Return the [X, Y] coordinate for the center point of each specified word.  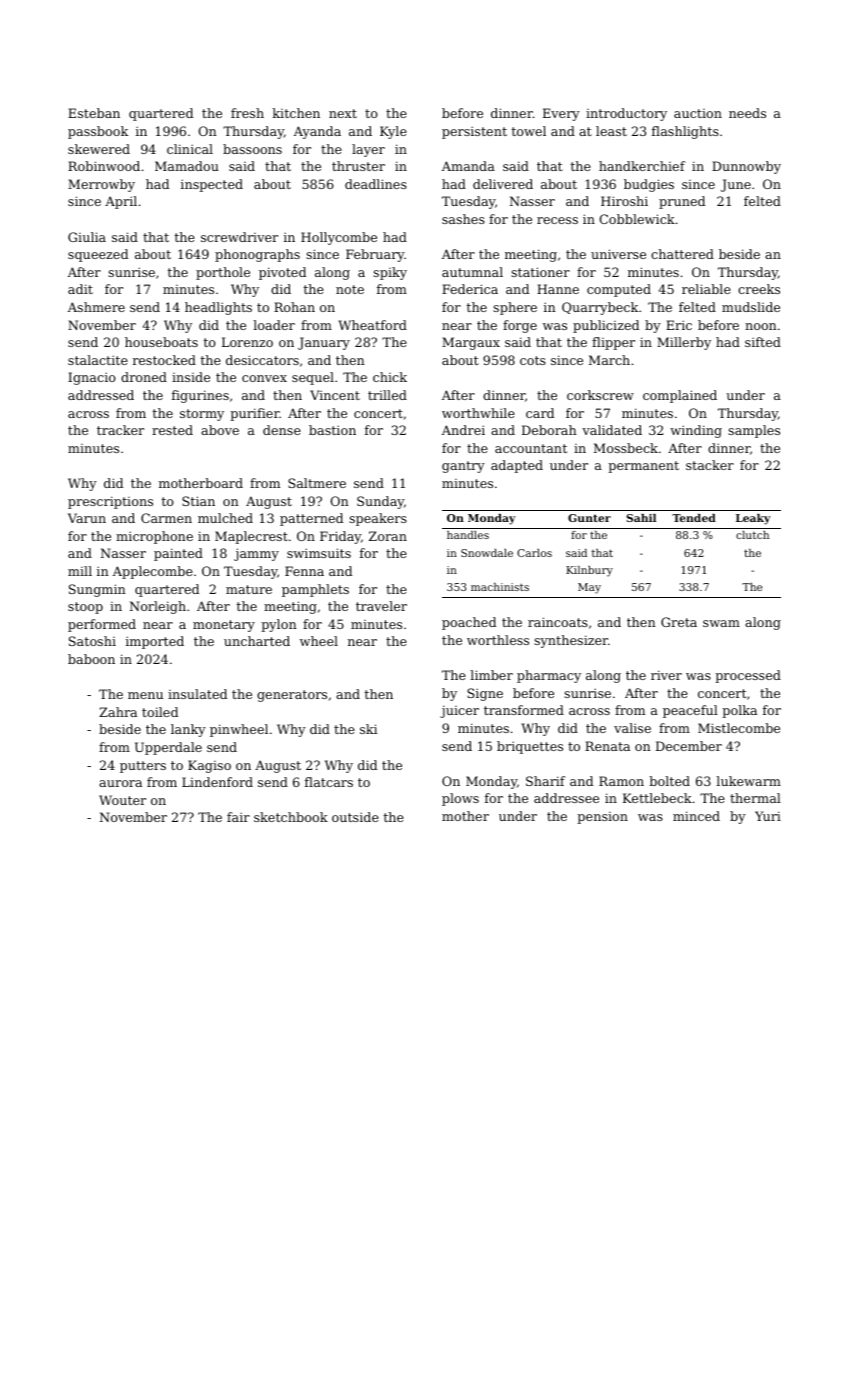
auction [698, 113]
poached [469, 623]
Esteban [94, 113]
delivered [503, 184]
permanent [643, 467]
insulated [197, 694]
